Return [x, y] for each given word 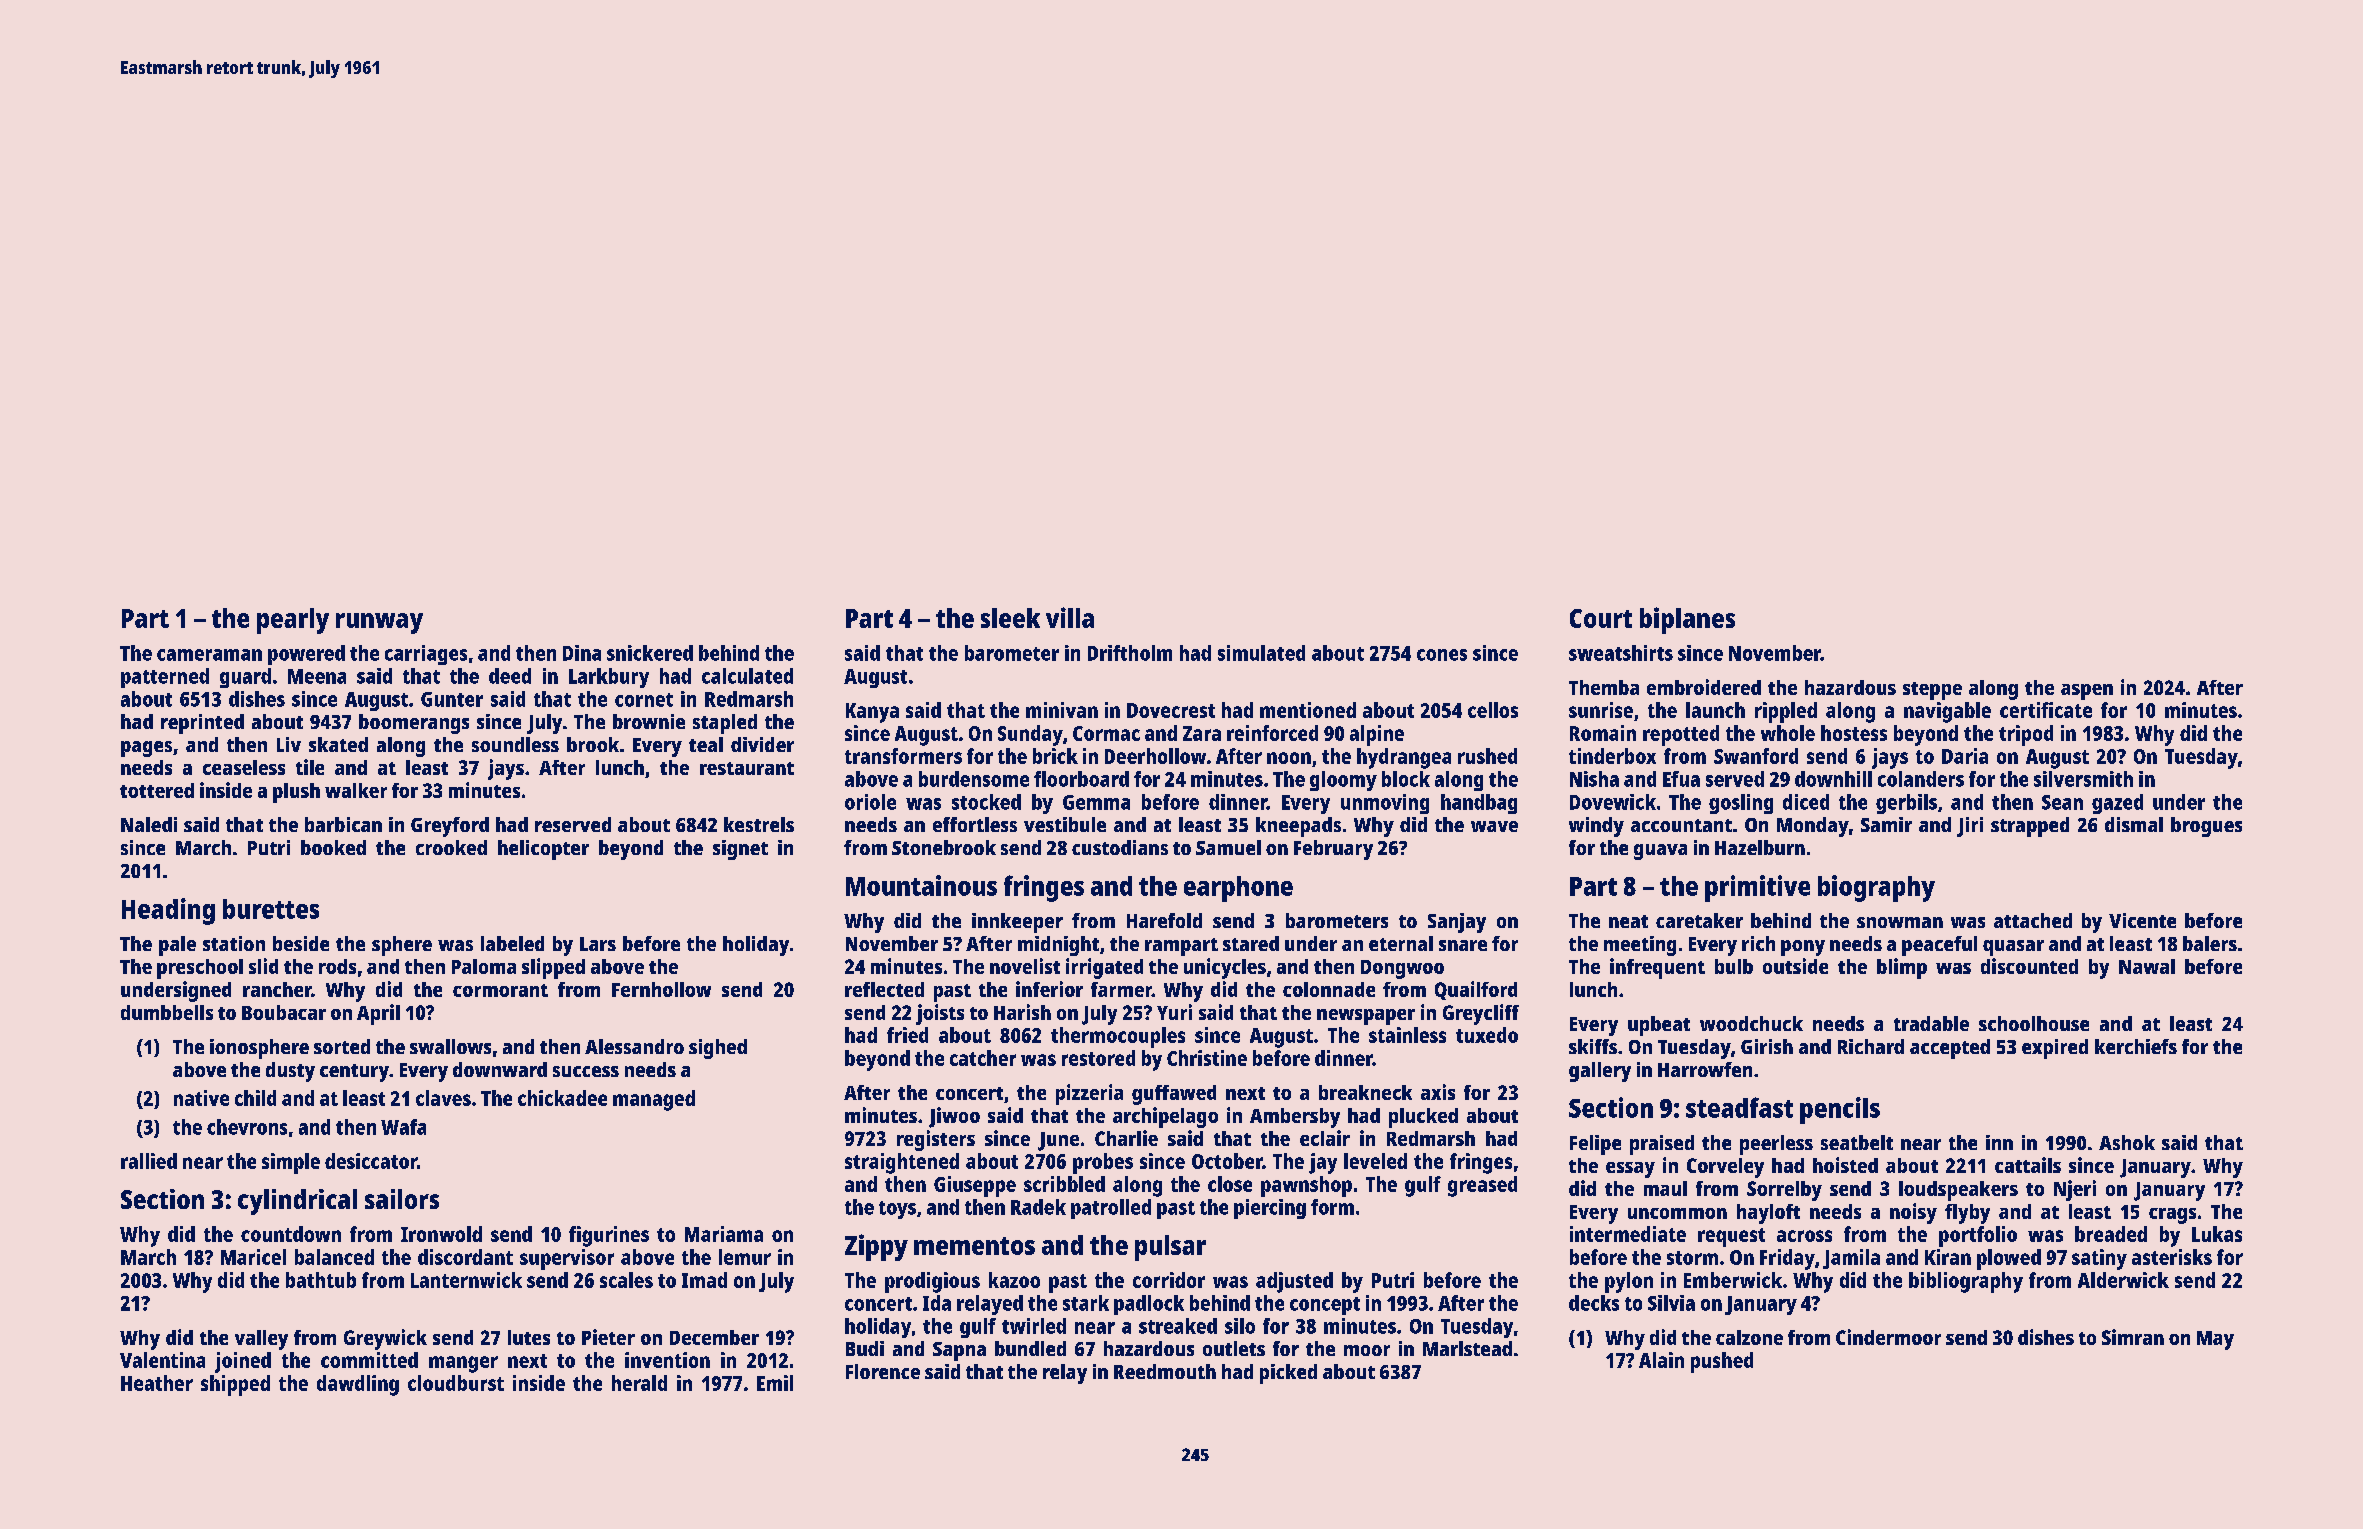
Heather [157, 1383]
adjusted [1294, 1282]
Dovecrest [1171, 710]
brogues [2206, 827]
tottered [157, 790]
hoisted [1845, 1165]
